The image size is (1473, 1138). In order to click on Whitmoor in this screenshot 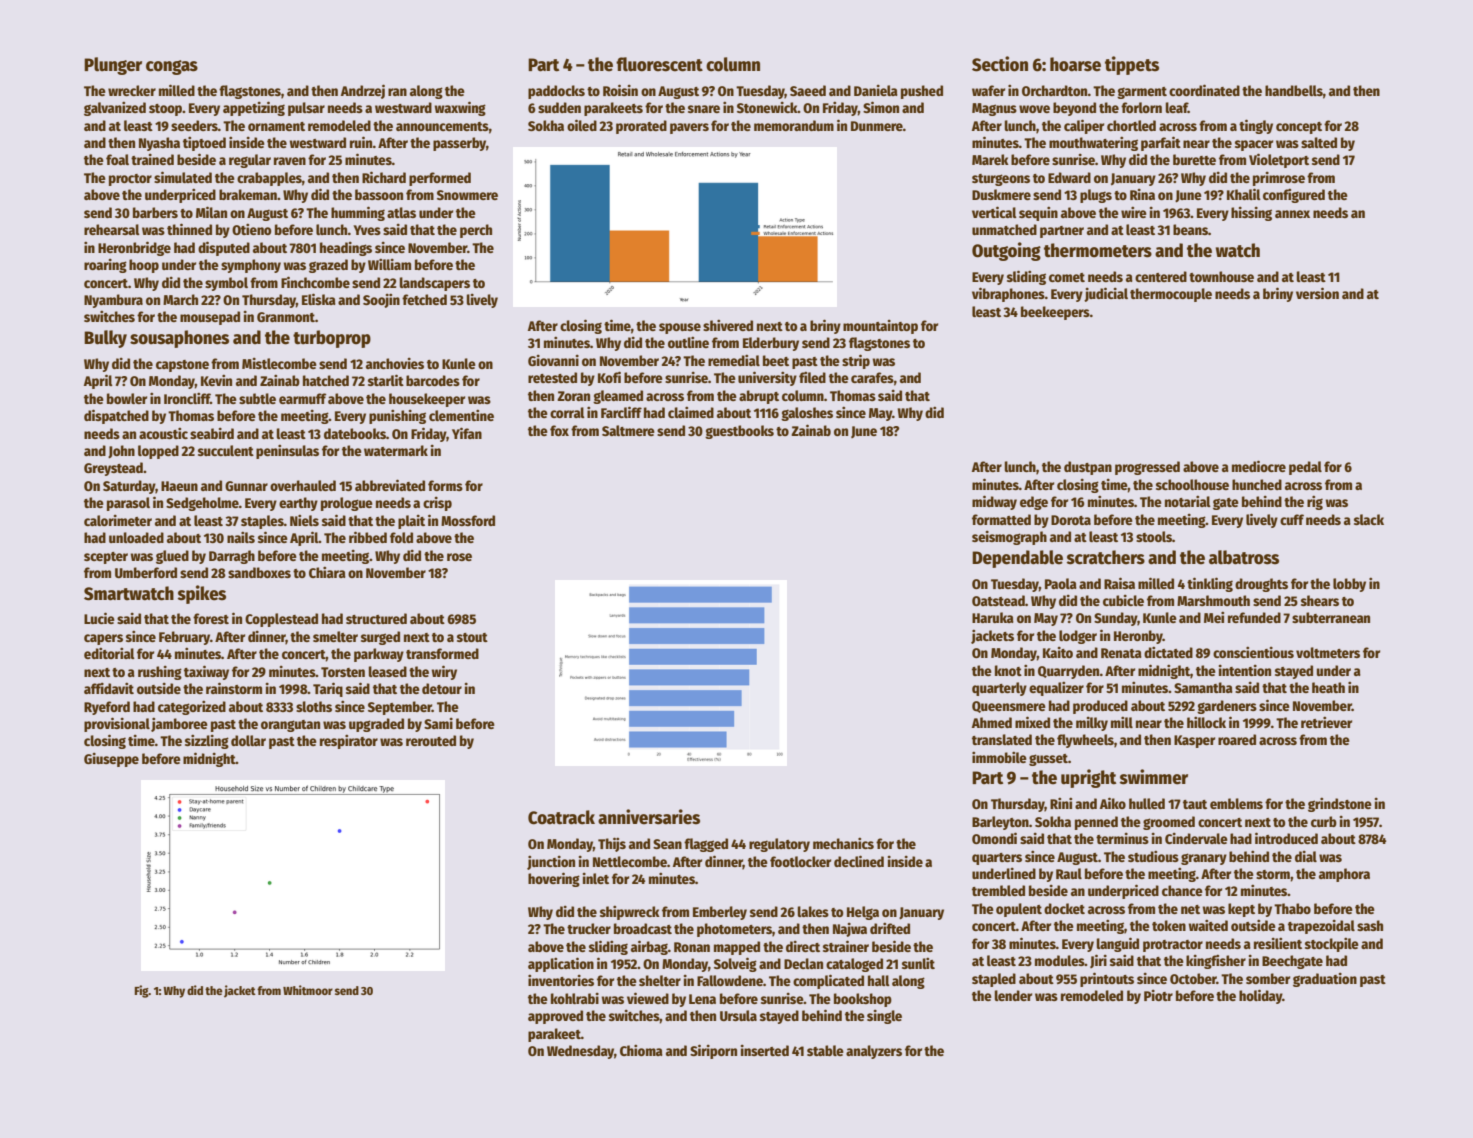, I will do `click(308, 990)`.
